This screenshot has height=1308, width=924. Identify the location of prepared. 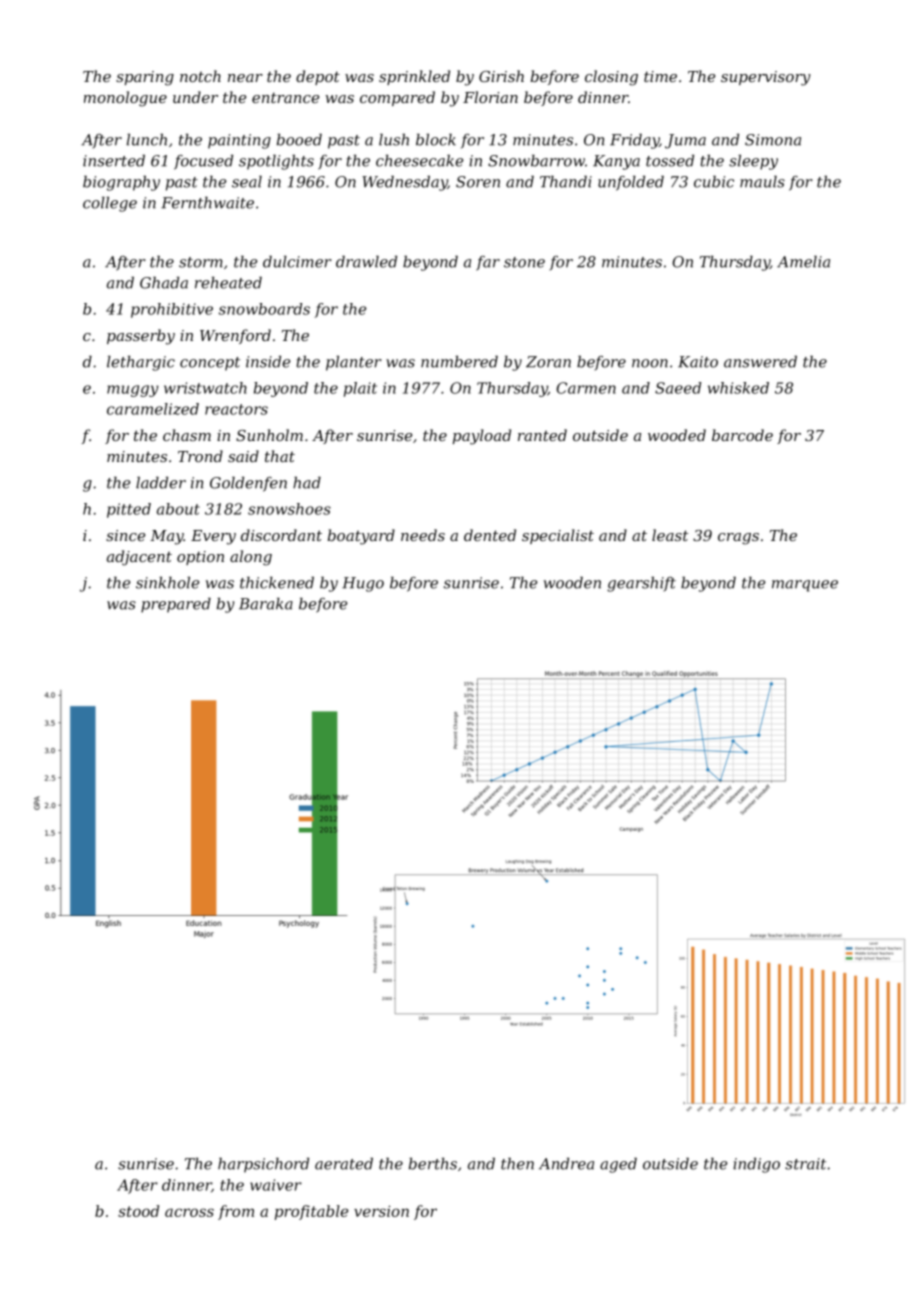
(176, 605).
